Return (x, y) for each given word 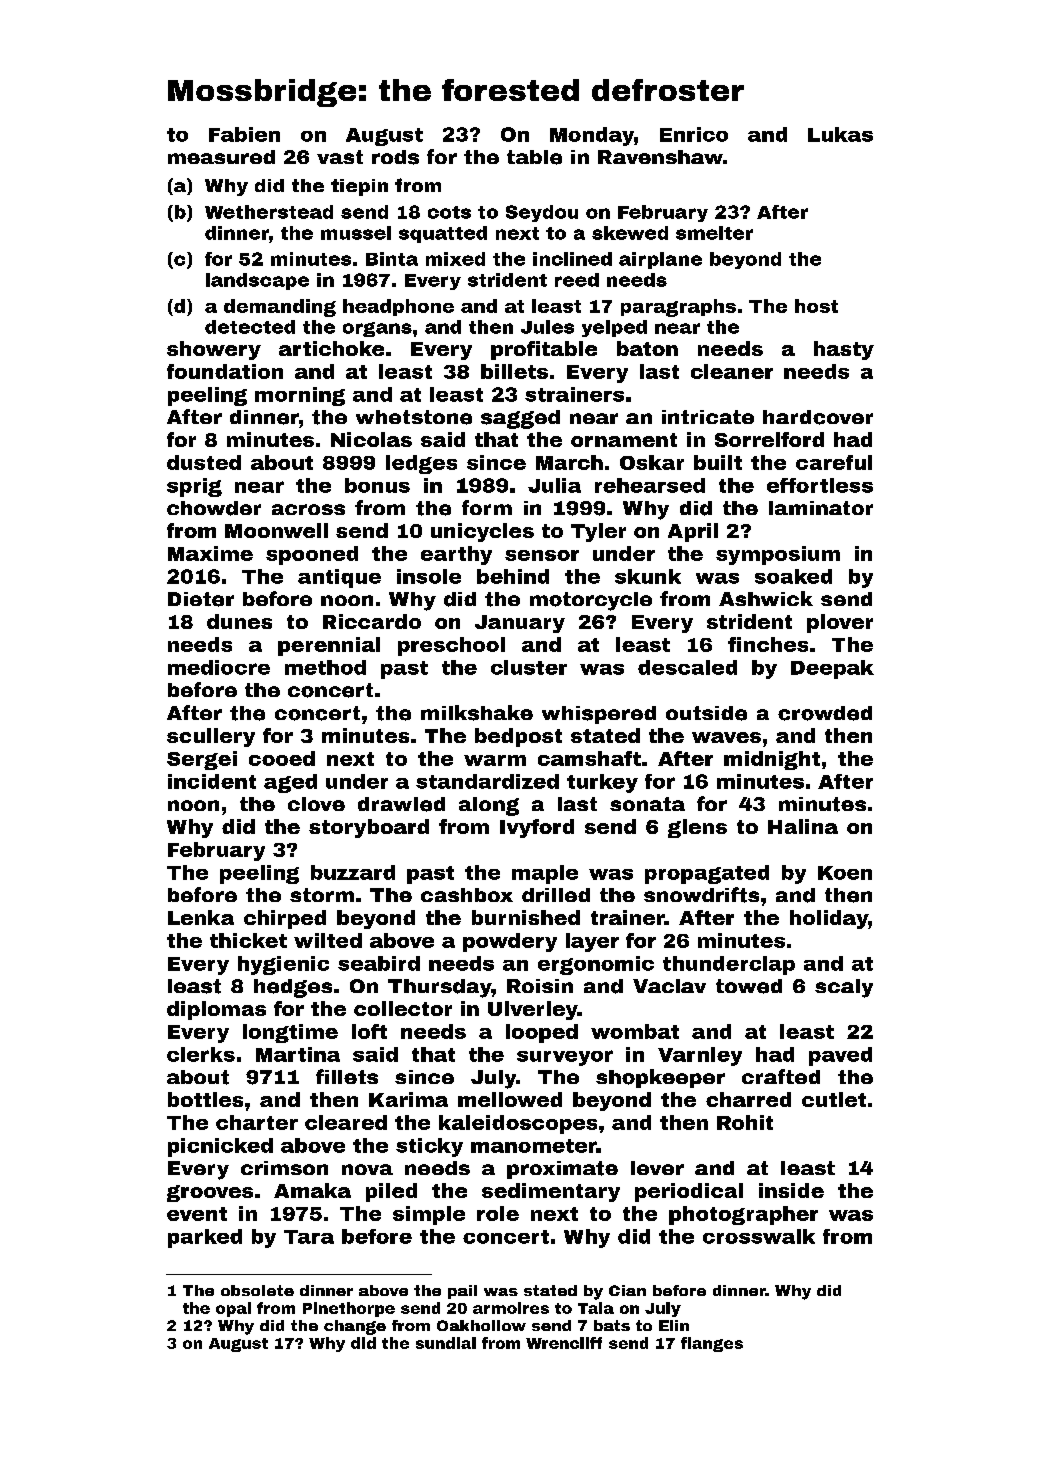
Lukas (840, 134)
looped (542, 1033)
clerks (201, 1054)
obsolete (257, 1290)
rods (395, 157)
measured (221, 157)
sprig (194, 487)
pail (462, 1292)
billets (514, 371)
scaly (844, 988)
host (816, 306)
